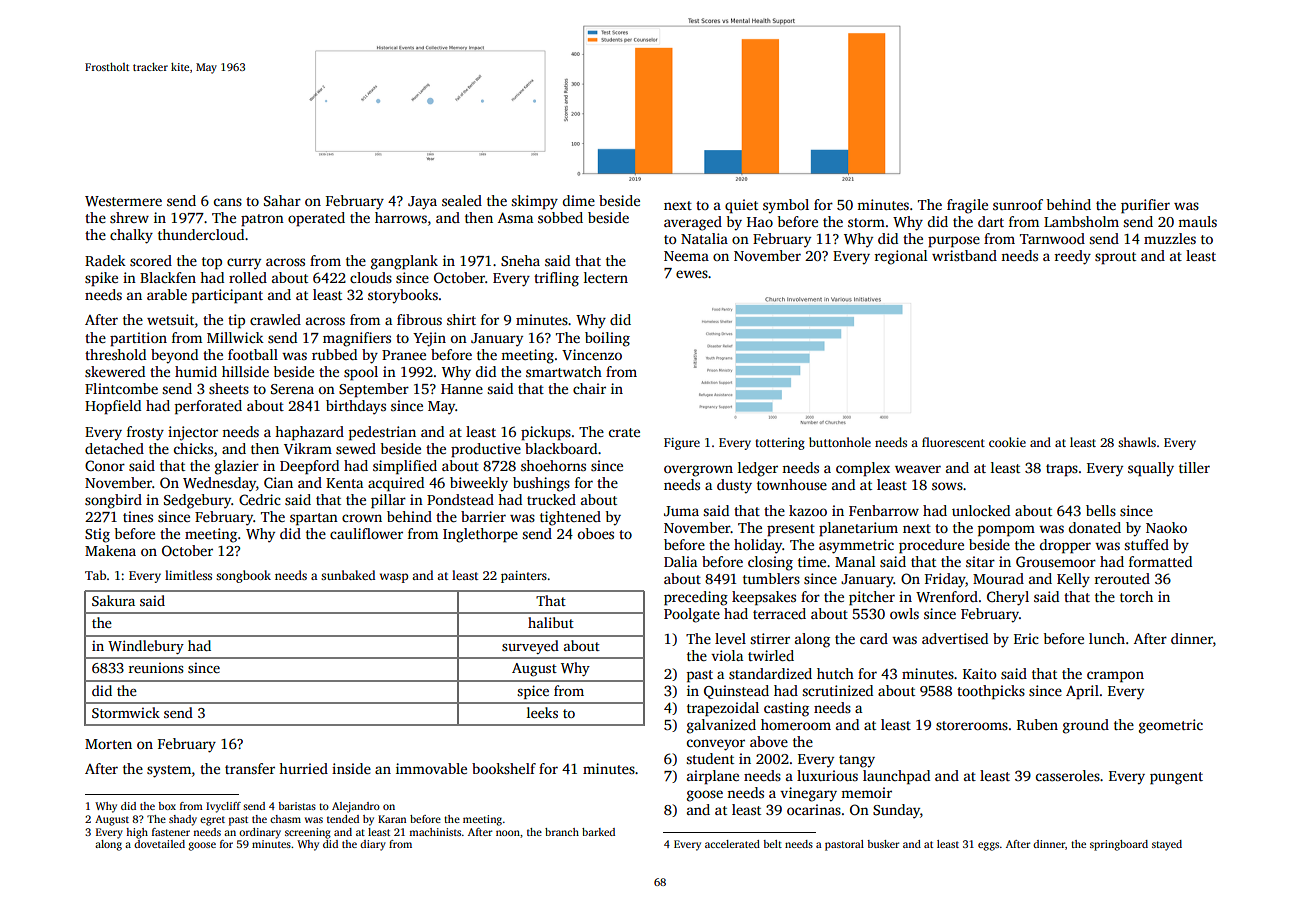 This screenshot has width=1308, height=924. Describe the element at coordinates (780, 444) in the screenshot. I see `tottering` at that location.
